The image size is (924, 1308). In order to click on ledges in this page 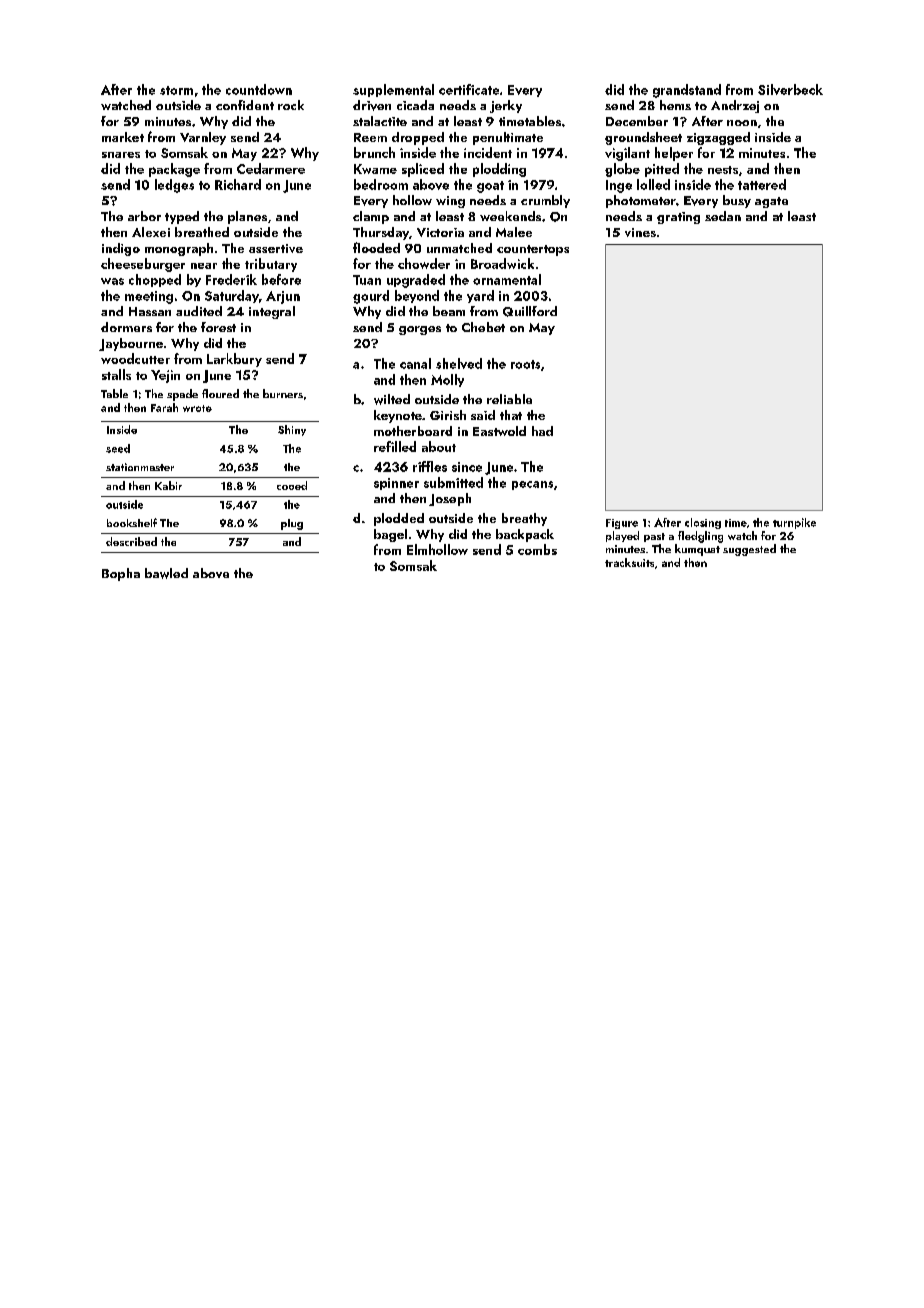, I will do `click(174, 186)`.
